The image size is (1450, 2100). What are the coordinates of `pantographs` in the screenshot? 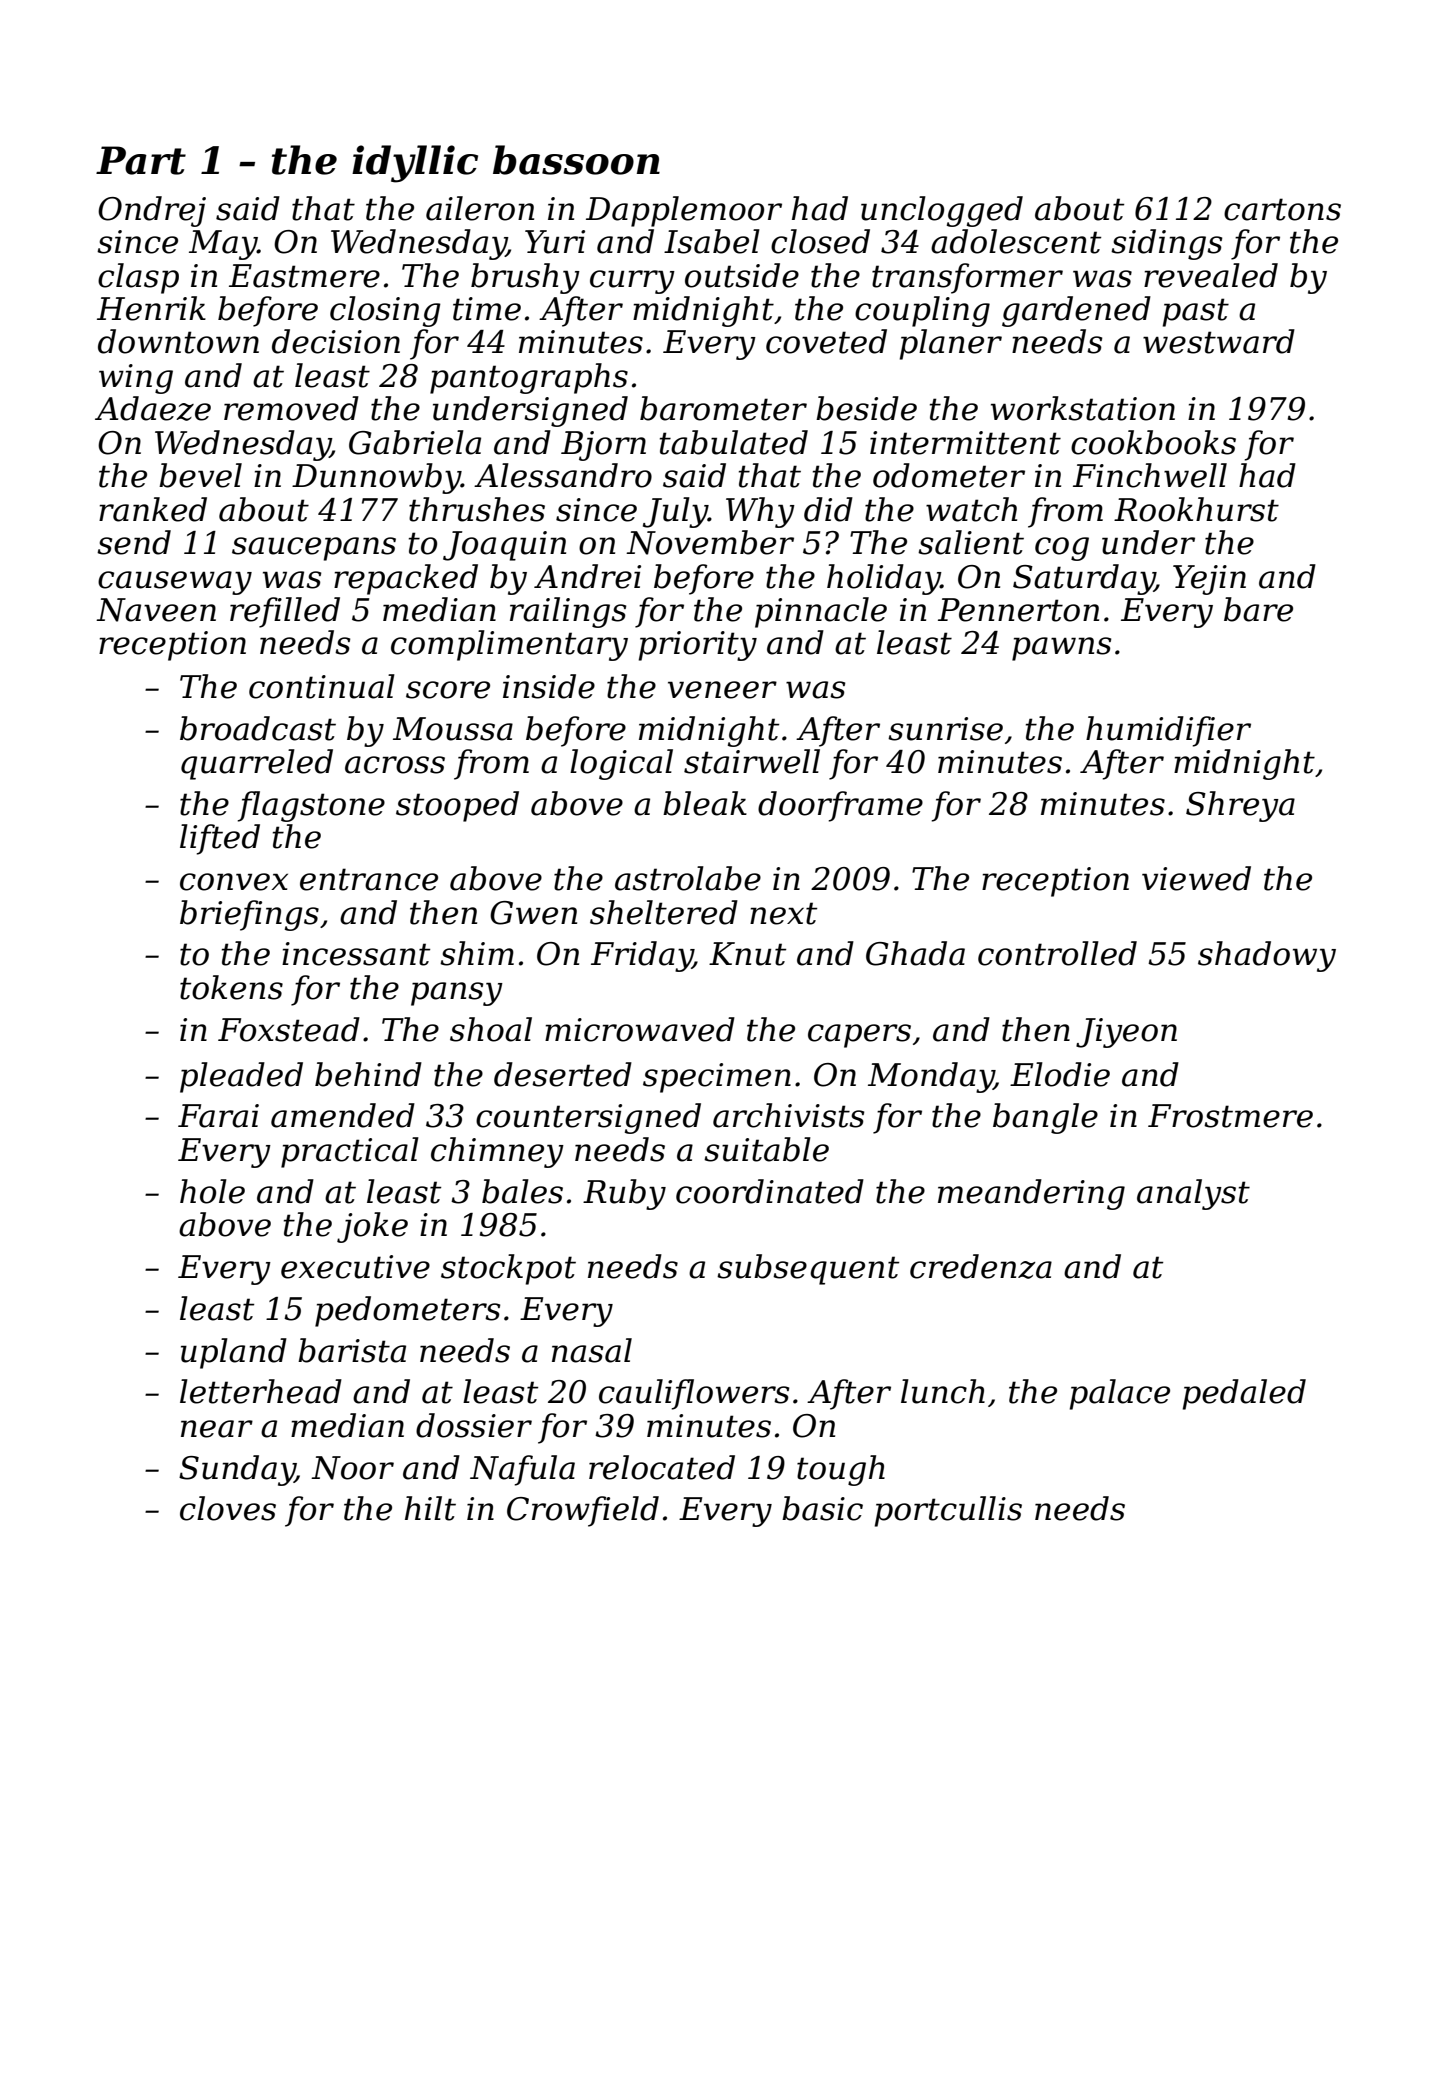 It's located at (529, 378).
